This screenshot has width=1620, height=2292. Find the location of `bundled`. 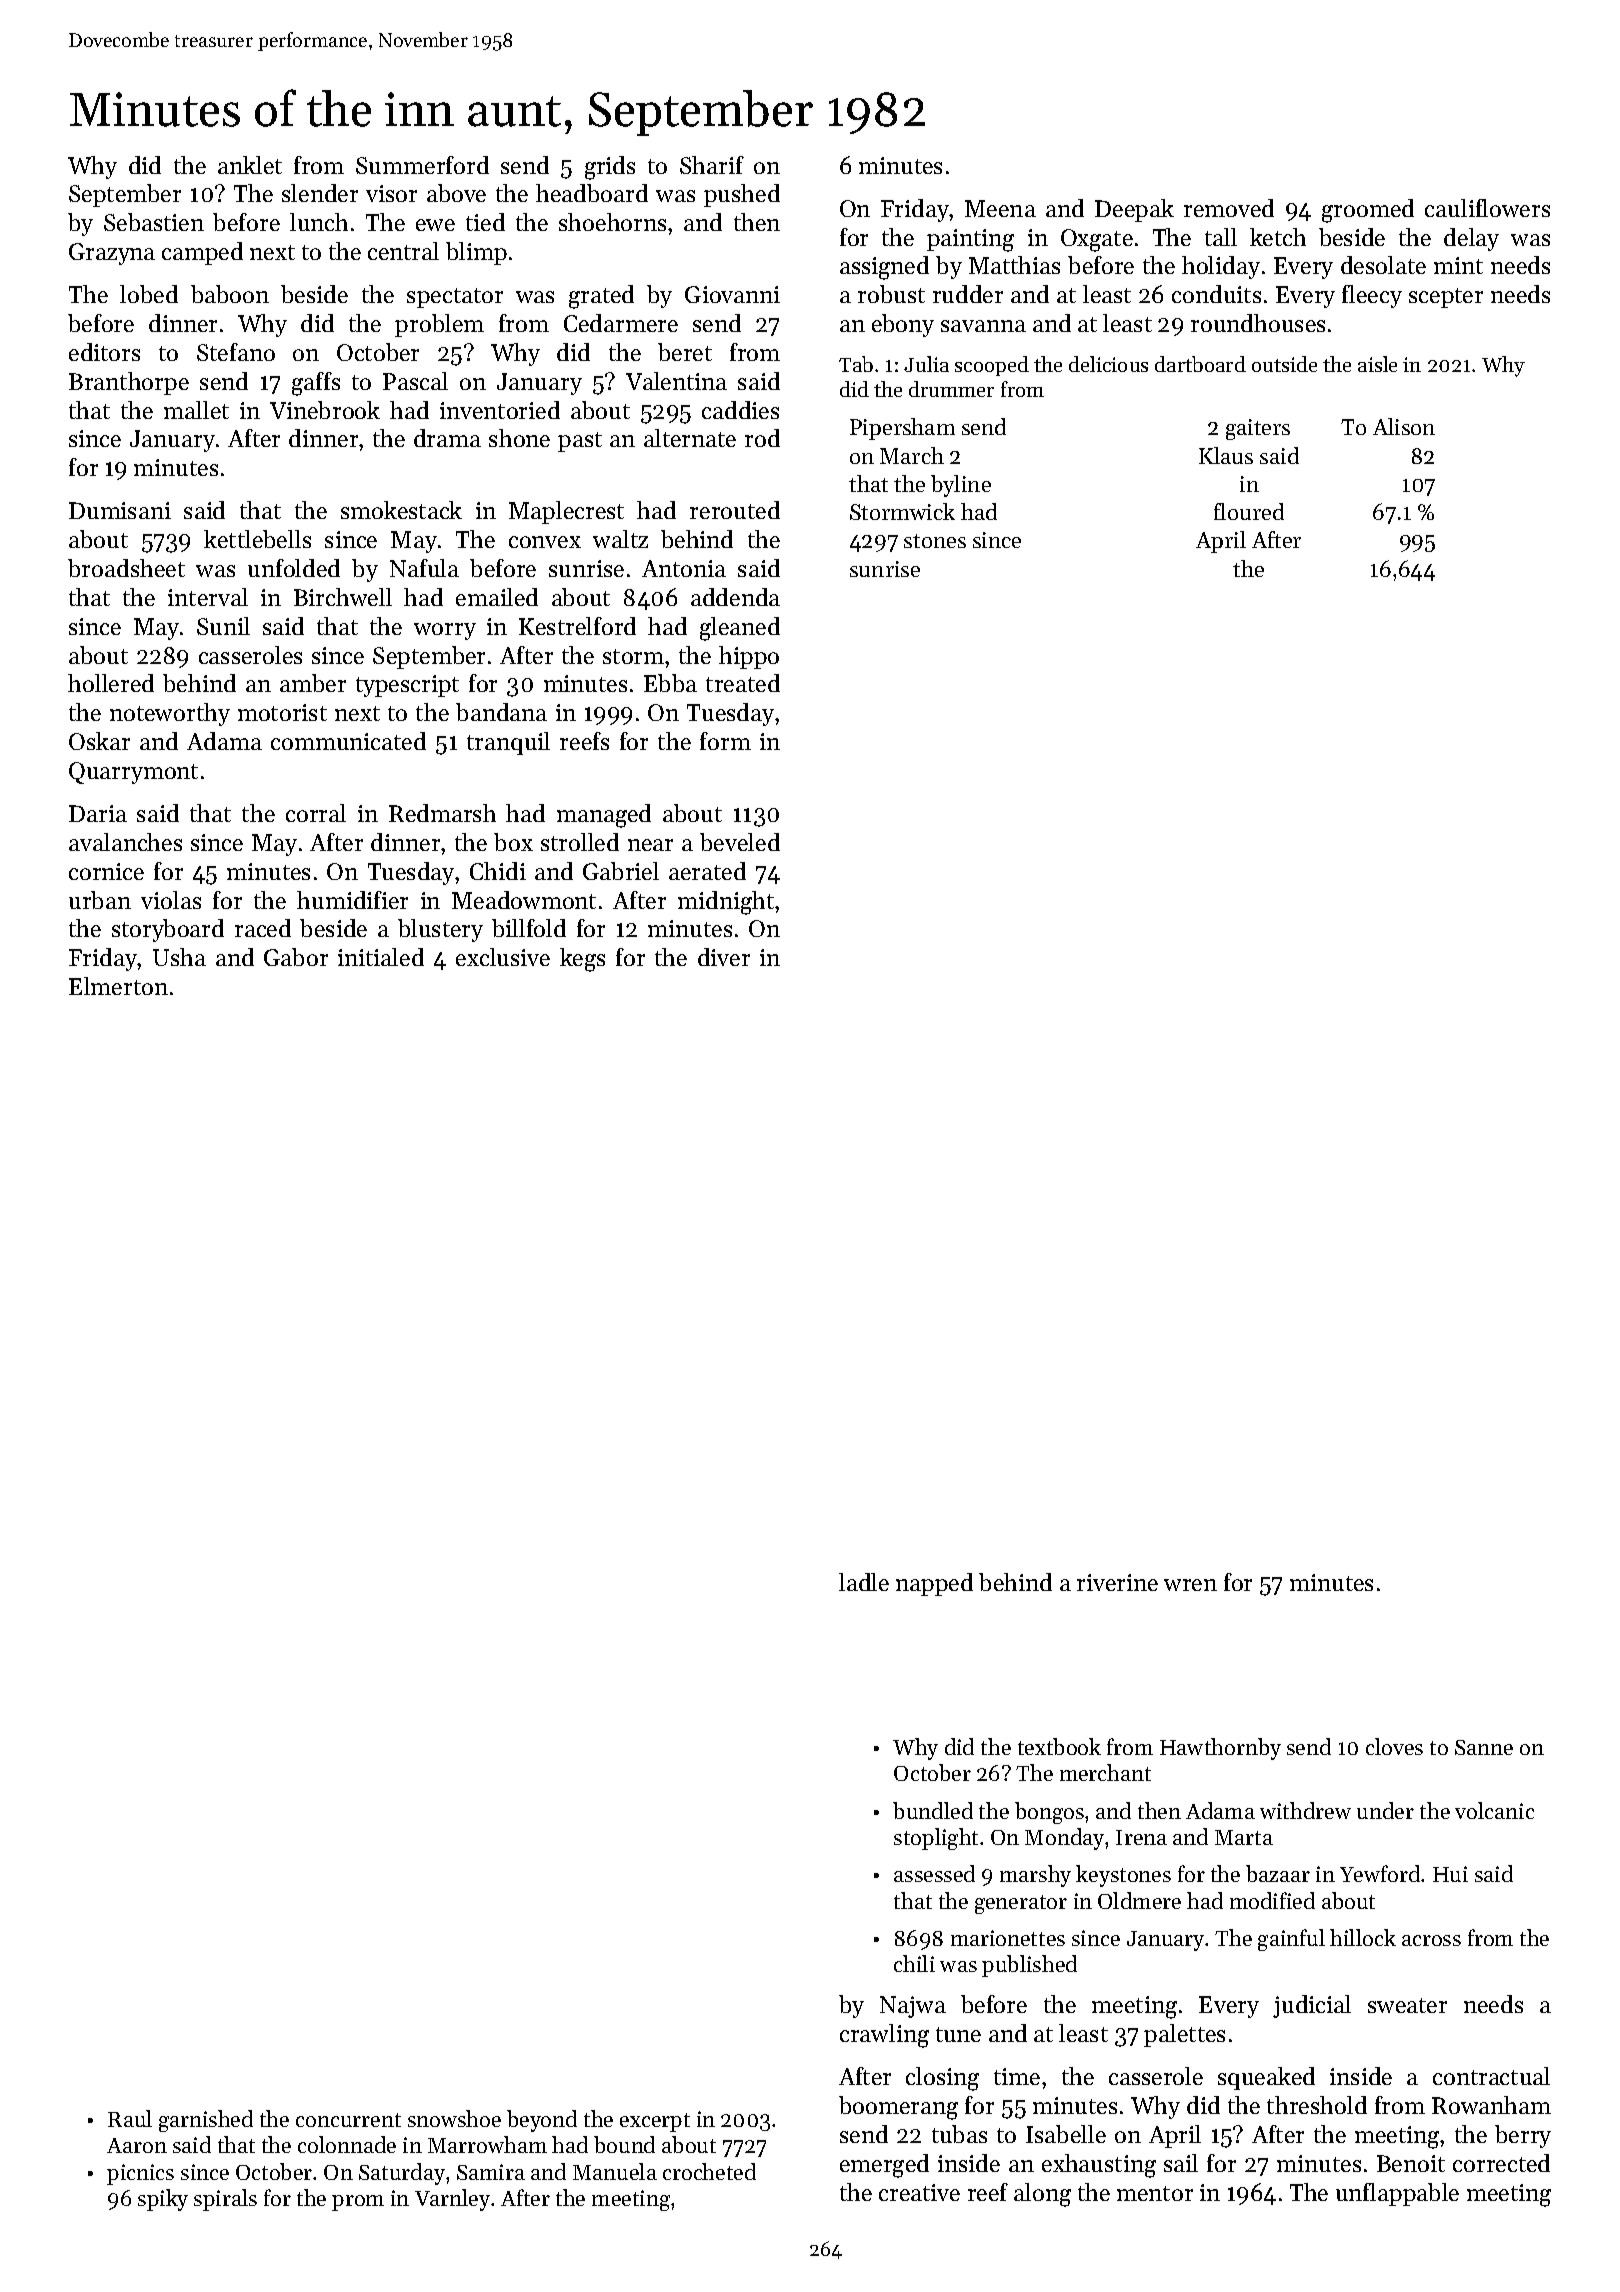

bundled is located at coordinates (933, 1810).
